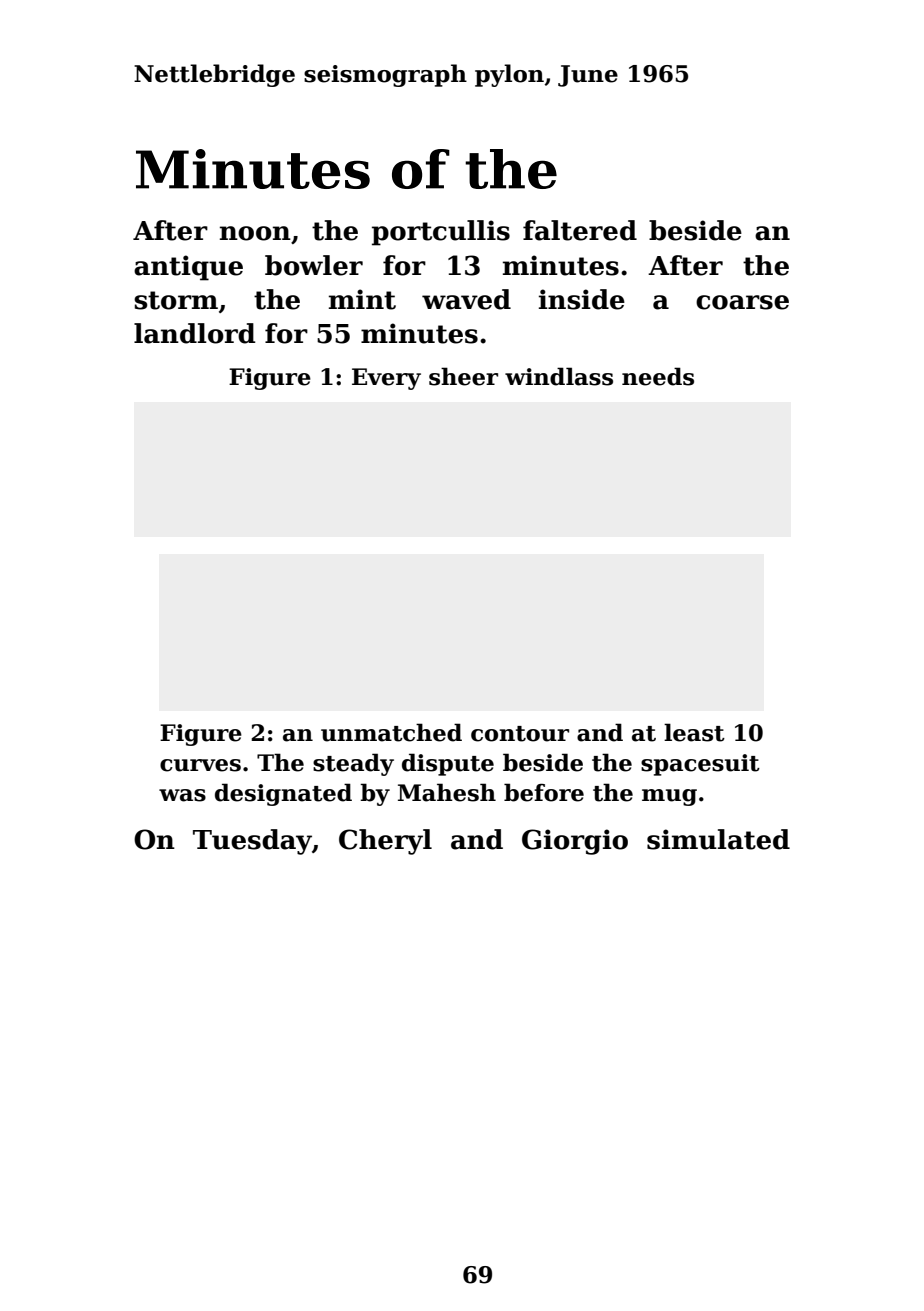 This document has height=1311, width=924. What do you see at coordinates (694, 732) in the document?
I see `least` at bounding box center [694, 732].
